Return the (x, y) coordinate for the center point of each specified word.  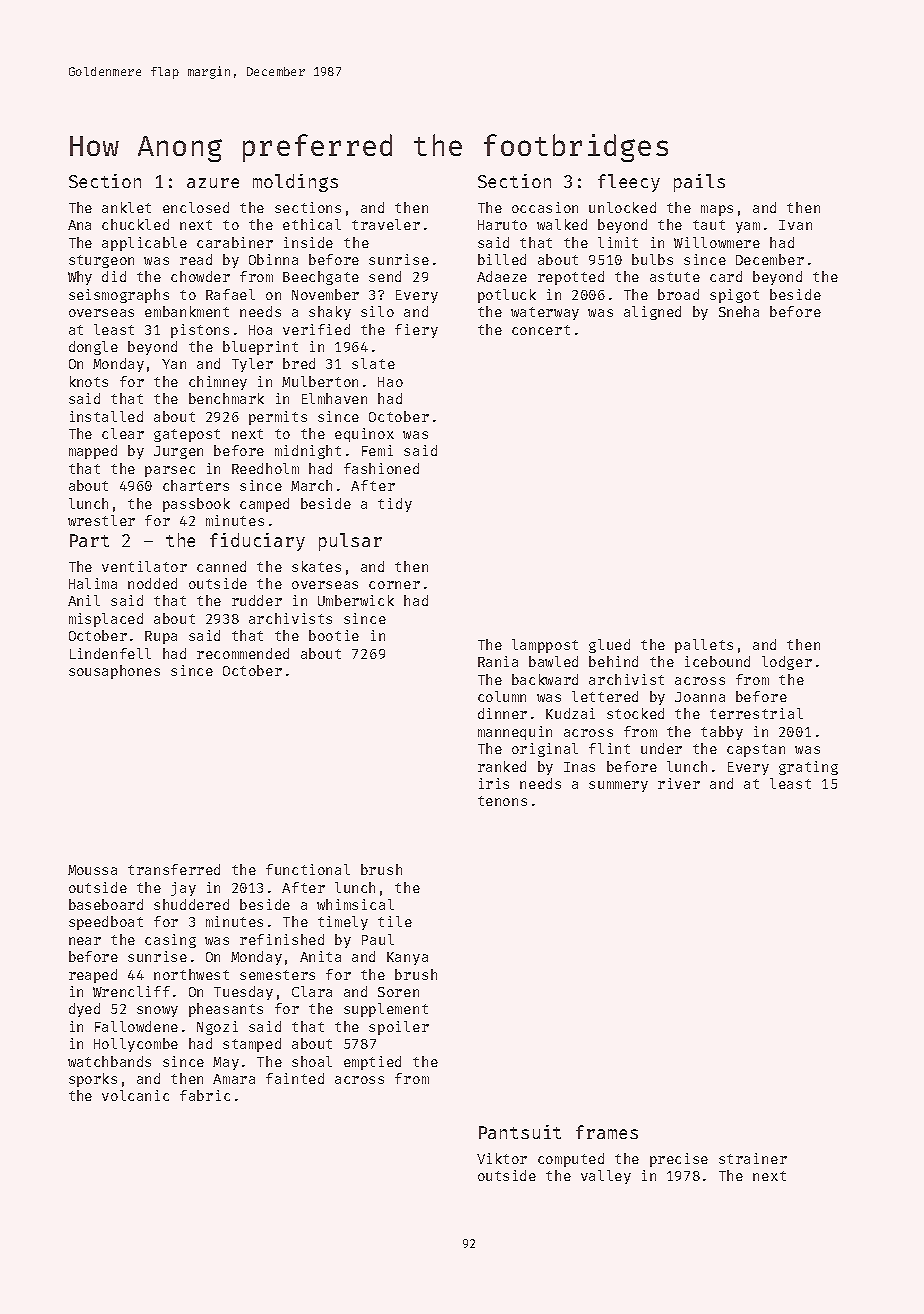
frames (607, 1132)
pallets (704, 646)
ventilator (144, 566)
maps (717, 210)
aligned (652, 313)
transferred (174, 869)
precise (679, 1160)
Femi (377, 450)
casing (170, 941)
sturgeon (101, 261)
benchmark (226, 398)
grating (808, 768)
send (385, 276)
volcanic (135, 1095)
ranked (502, 766)
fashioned (381, 468)
